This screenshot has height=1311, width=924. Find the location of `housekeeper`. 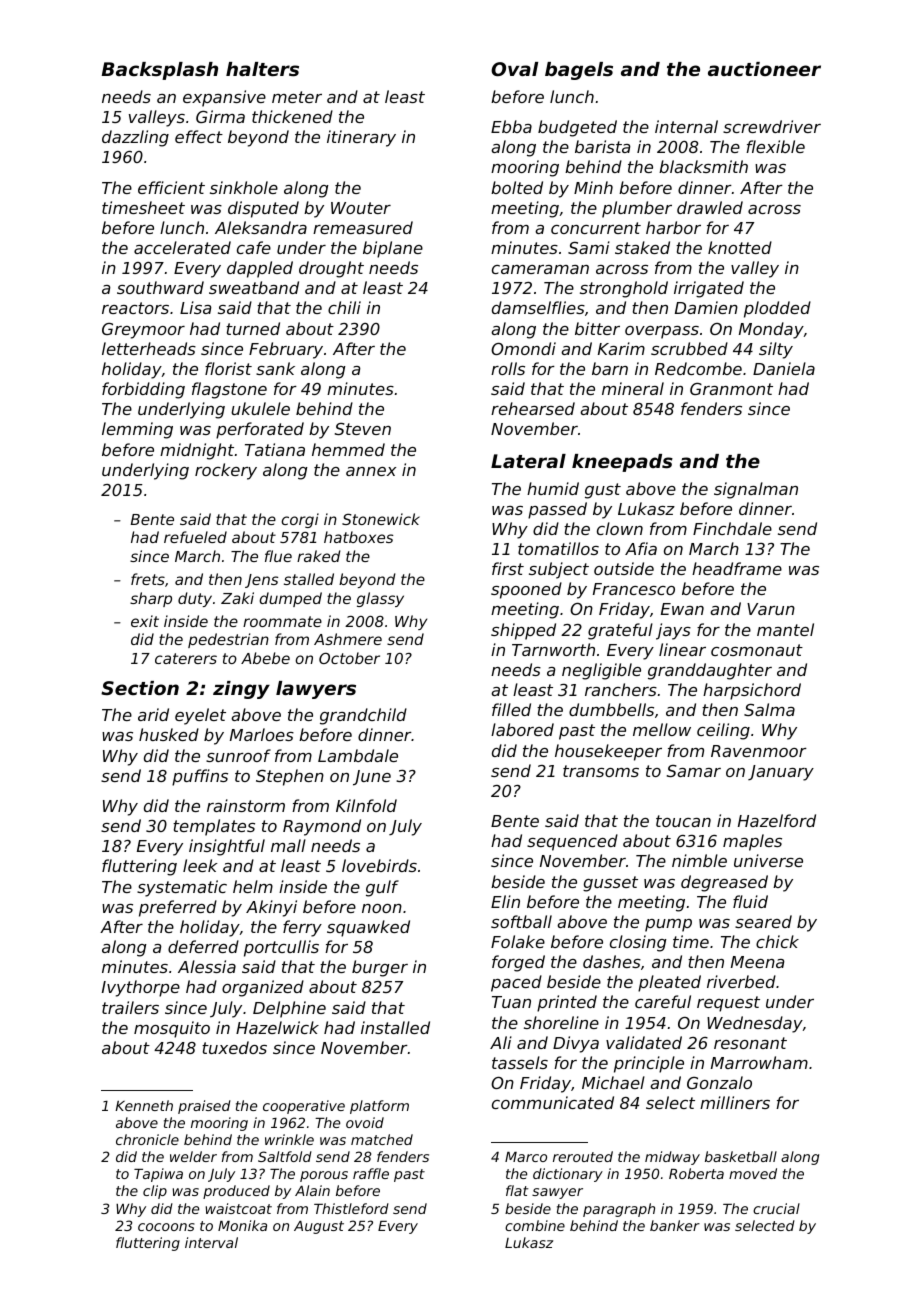

housekeeper is located at coordinates (608, 752).
